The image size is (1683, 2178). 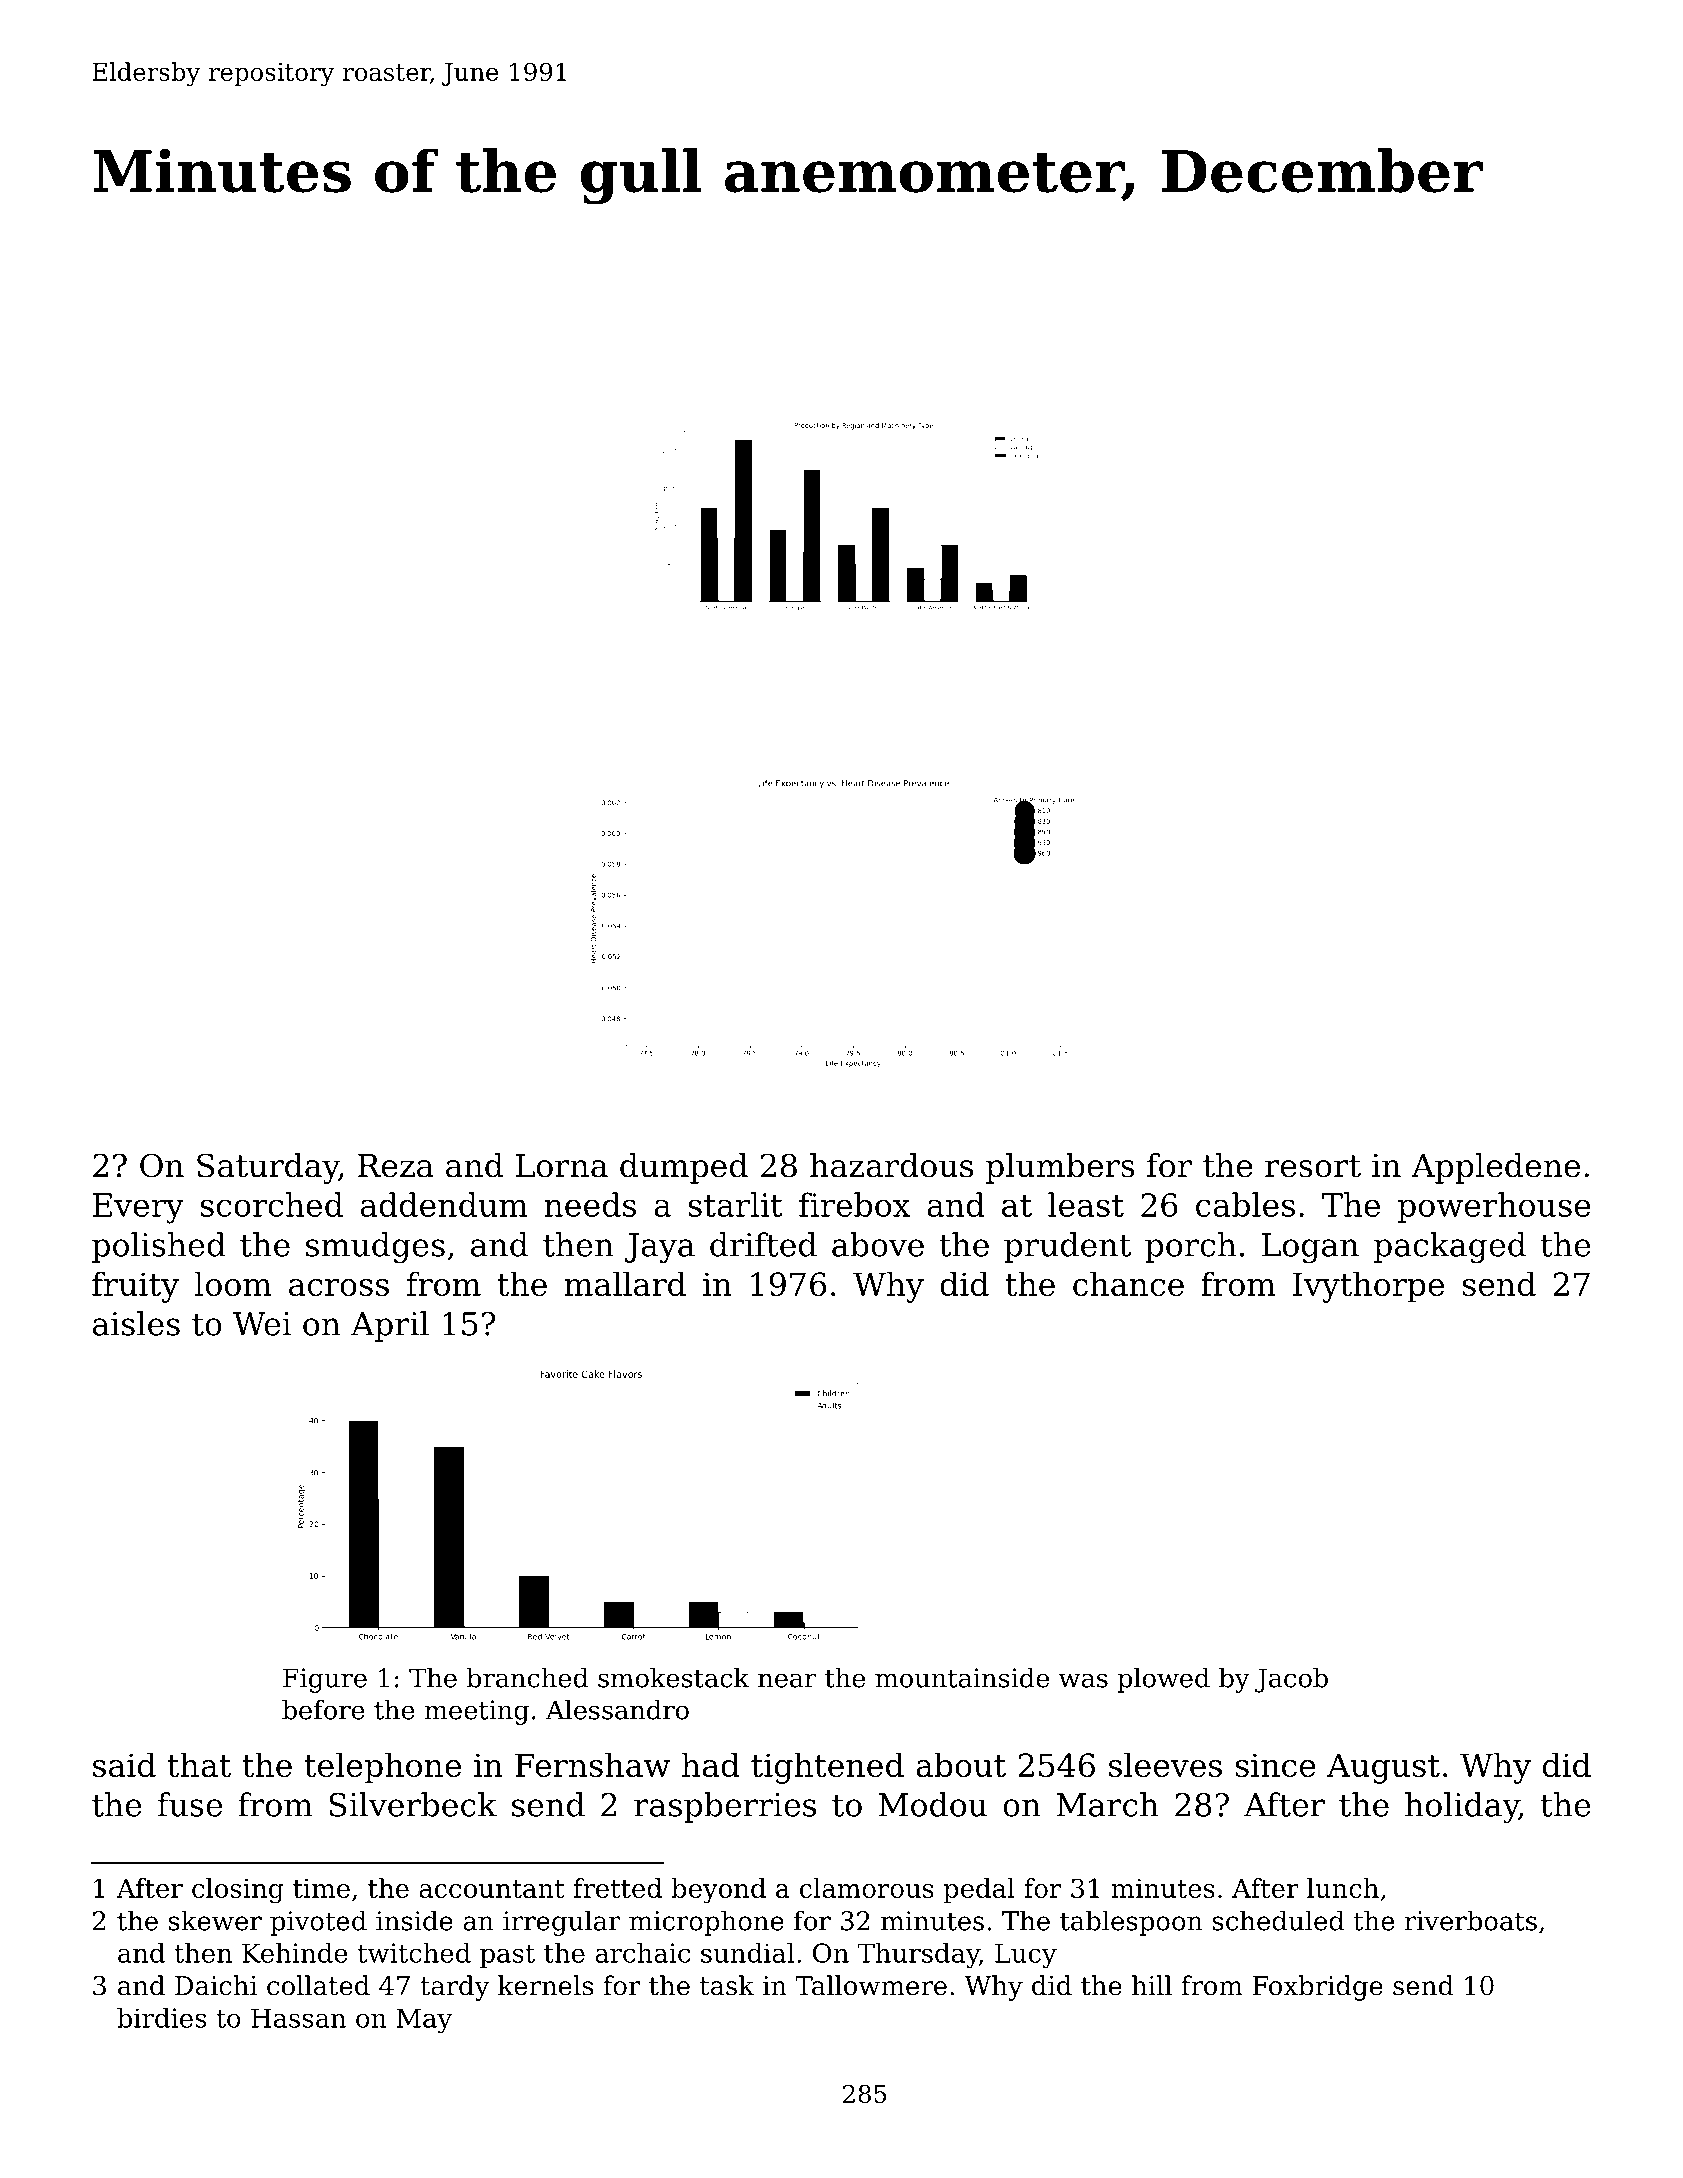 What do you see at coordinates (673, 1678) in the screenshot?
I see `smokestack` at bounding box center [673, 1678].
